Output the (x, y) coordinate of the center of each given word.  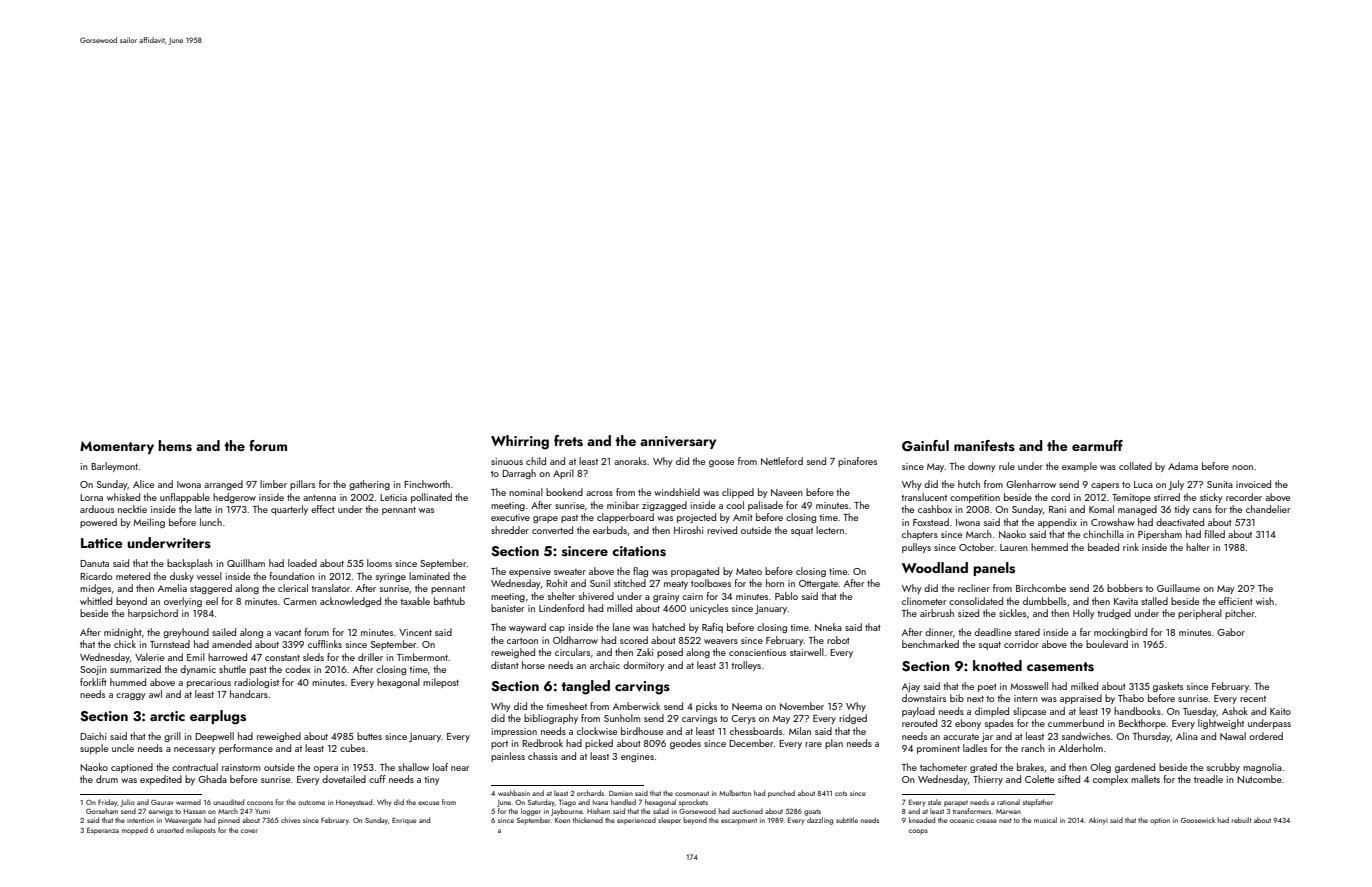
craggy (131, 696)
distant (505, 665)
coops (918, 831)
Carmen (300, 601)
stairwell (807, 652)
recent (1253, 699)
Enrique (404, 820)
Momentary (117, 447)
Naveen (787, 492)
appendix (1057, 523)
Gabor (1231, 632)
